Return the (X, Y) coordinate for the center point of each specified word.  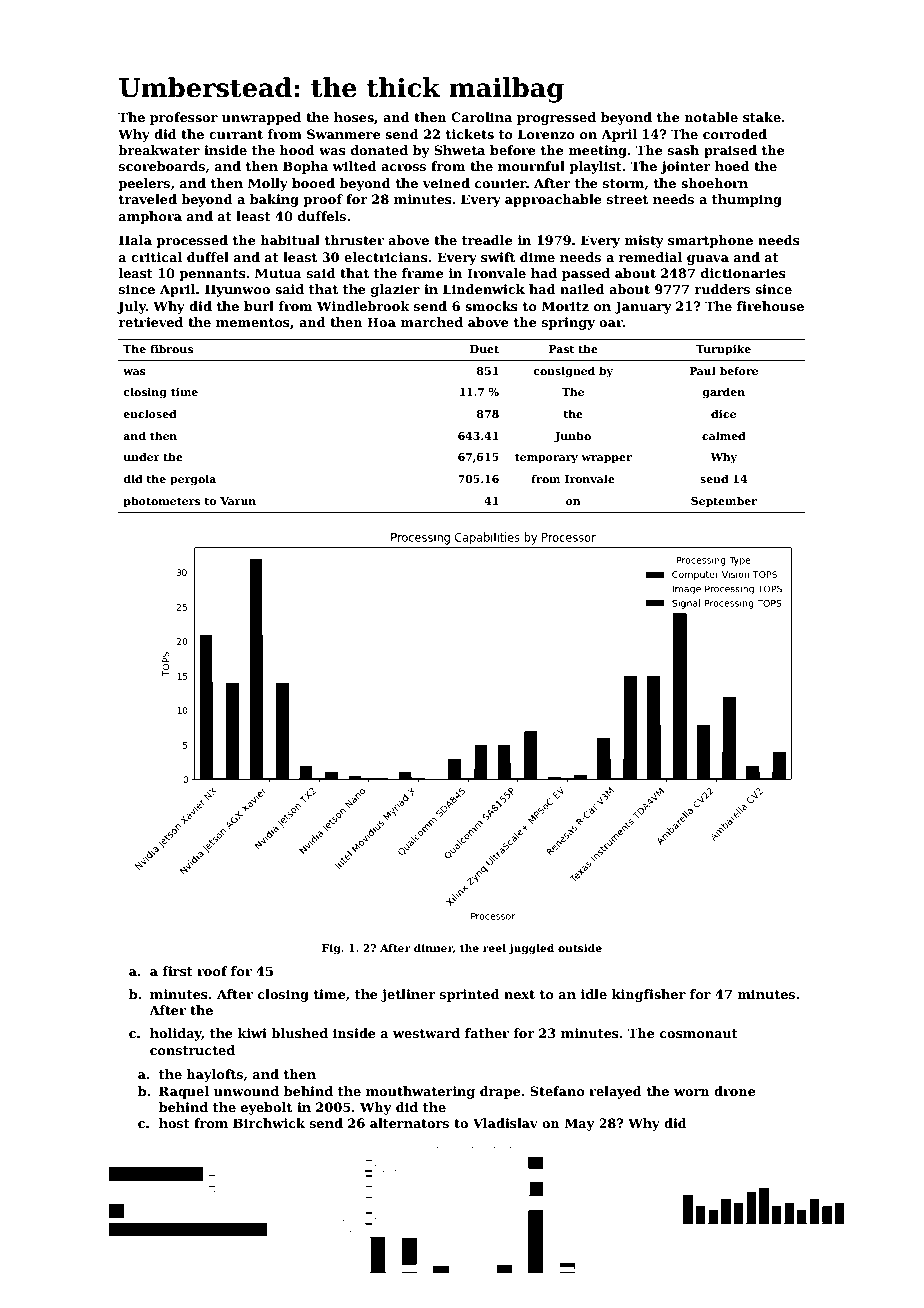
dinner (433, 949)
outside (580, 948)
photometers (161, 502)
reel (494, 948)
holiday (176, 1034)
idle (594, 994)
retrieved (151, 322)
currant (236, 134)
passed (586, 274)
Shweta (459, 150)
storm (623, 183)
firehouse (770, 306)
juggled (531, 949)
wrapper (606, 459)
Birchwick (269, 1123)
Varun (238, 501)
